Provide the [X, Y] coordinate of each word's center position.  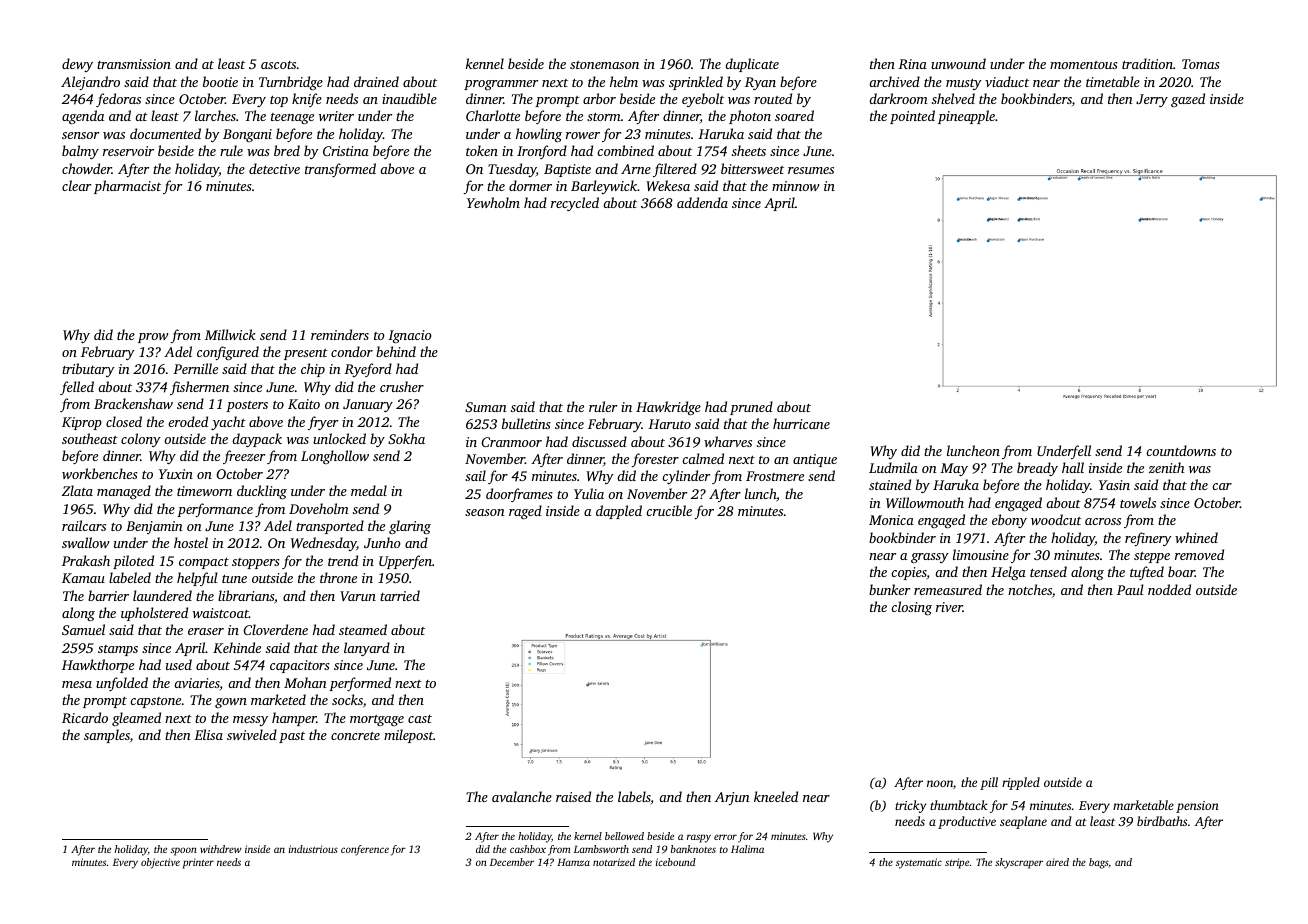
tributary [88, 370]
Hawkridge [668, 408]
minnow [795, 186]
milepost [408, 736]
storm [604, 117]
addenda [702, 202]
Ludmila [893, 467]
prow [153, 338]
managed [124, 492]
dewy [77, 65]
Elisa [208, 734]
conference [365, 850]
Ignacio [410, 336]
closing [911, 608]
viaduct [1007, 81]
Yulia [589, 493]
